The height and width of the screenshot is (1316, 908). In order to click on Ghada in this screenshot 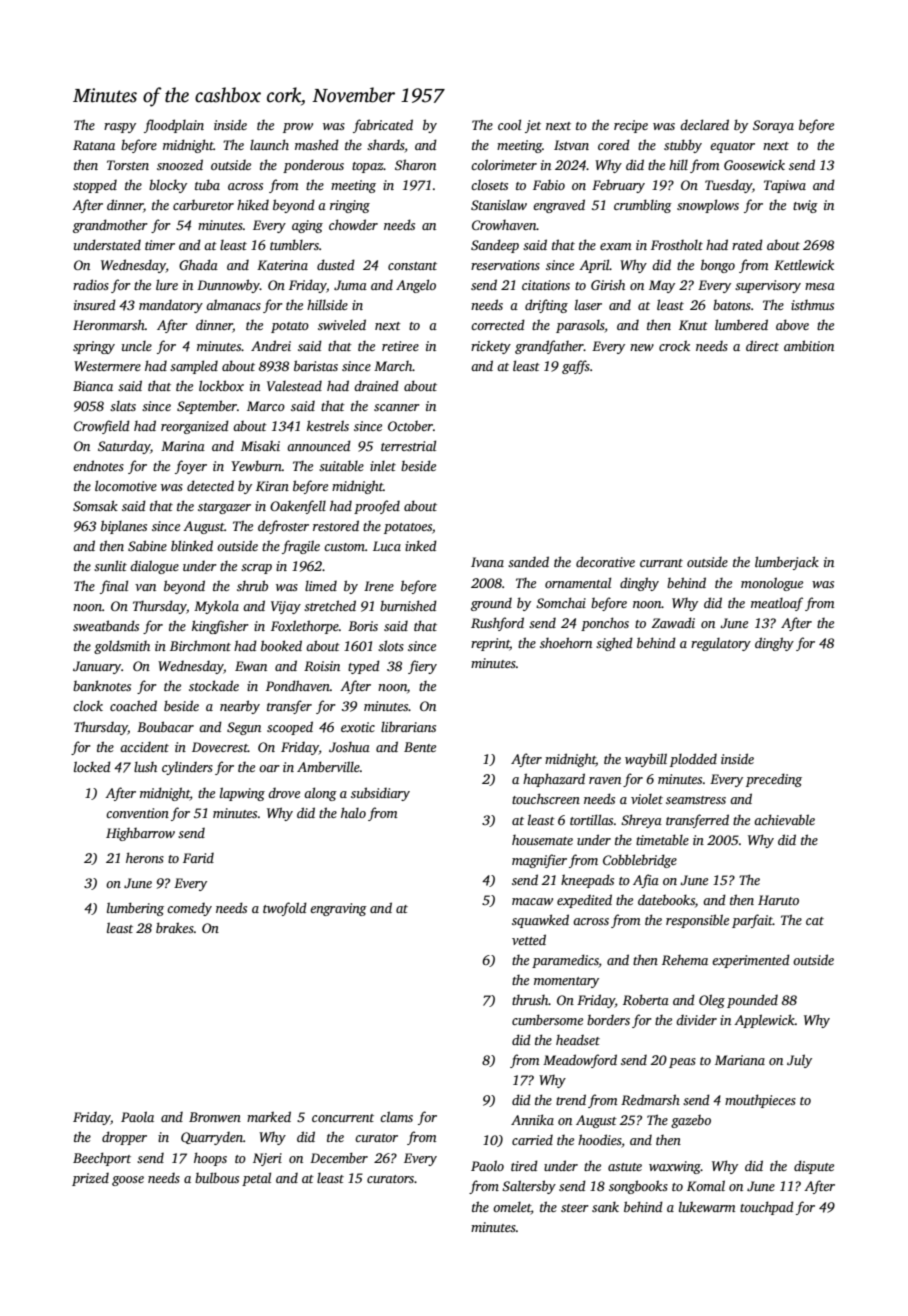, I will do `click(198, 264)`.
